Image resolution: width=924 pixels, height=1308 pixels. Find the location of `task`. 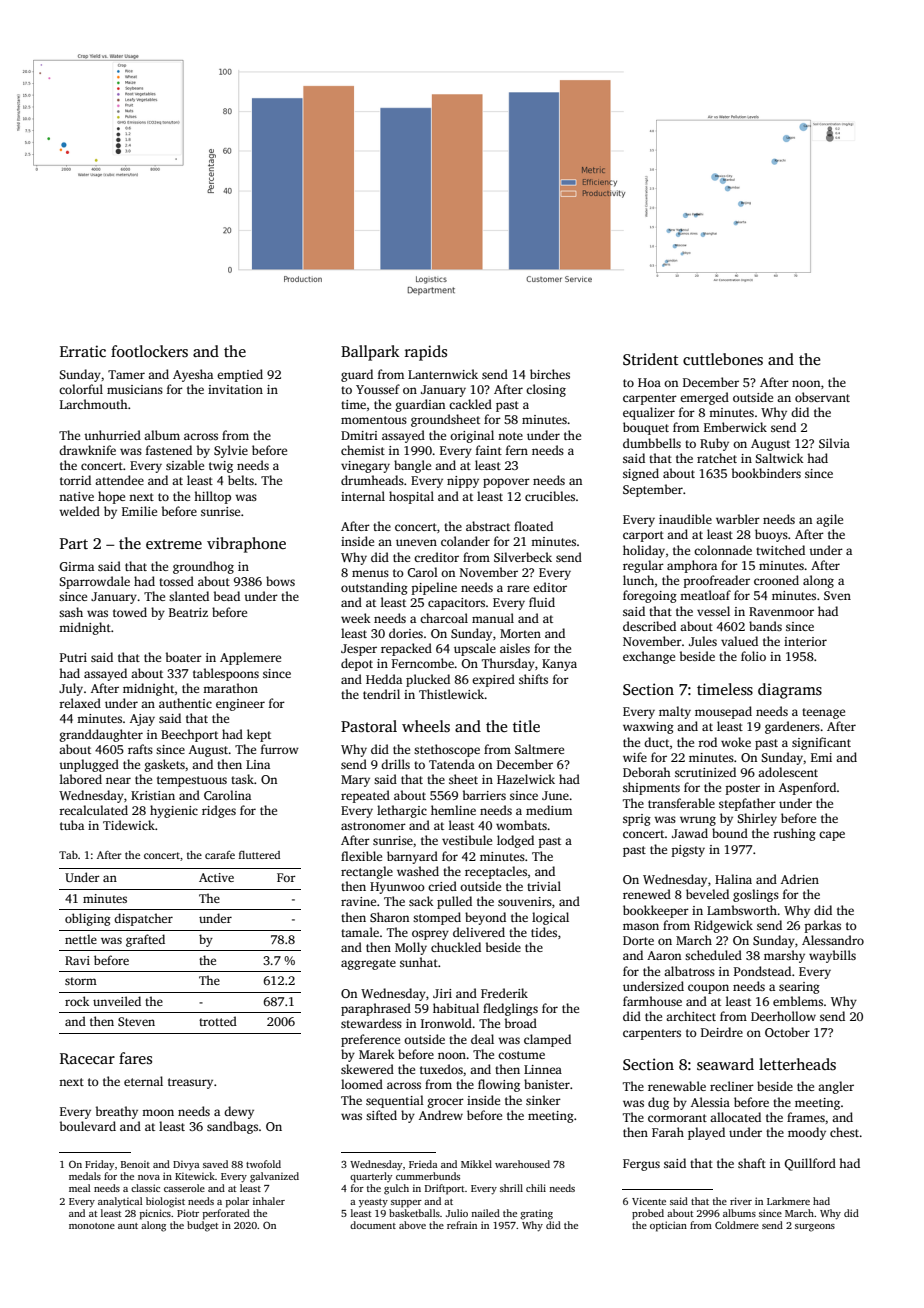

task is located at coordinates (242, 779).
